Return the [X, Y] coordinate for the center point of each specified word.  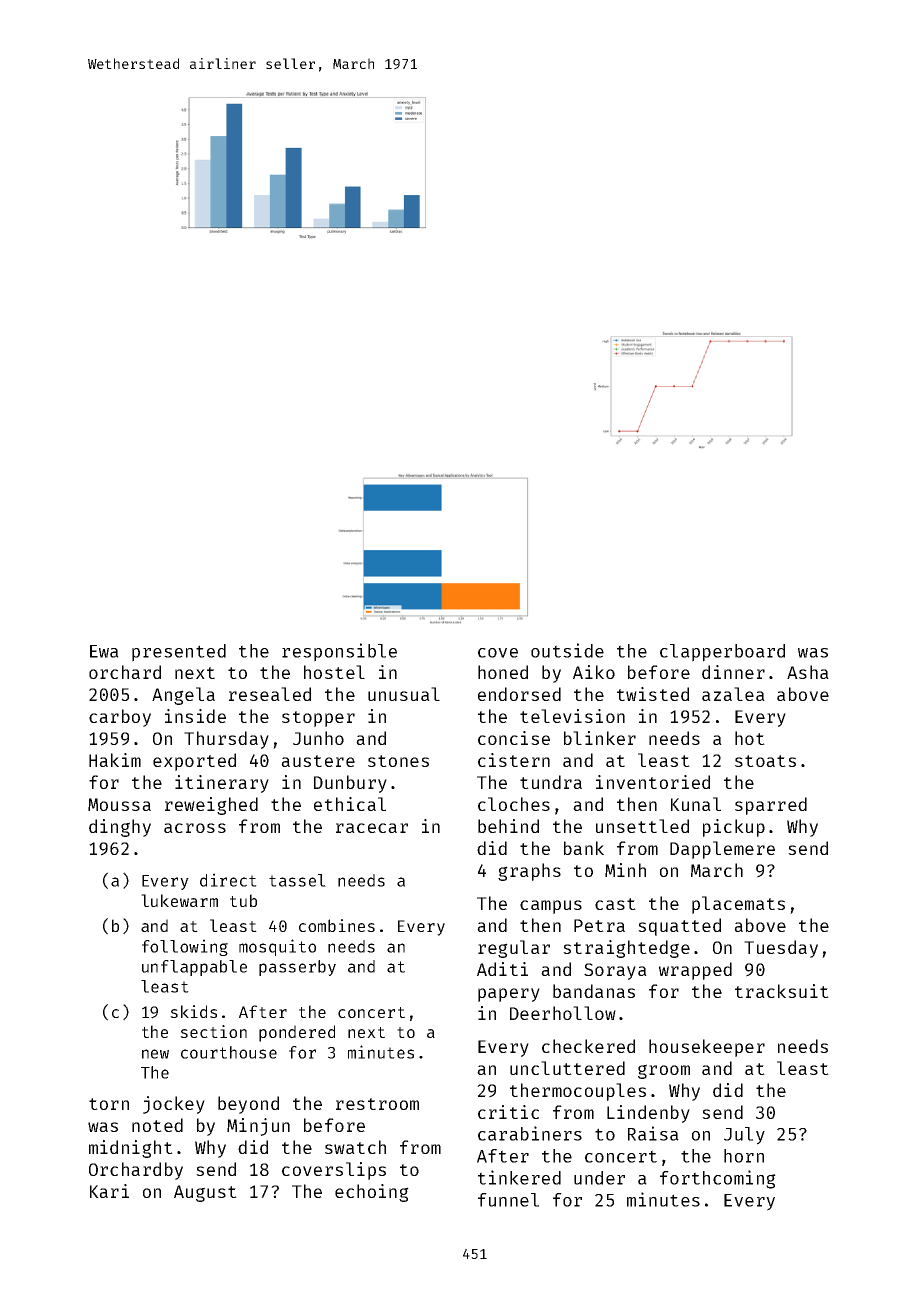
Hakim [115, 760]
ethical [350, 804]
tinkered [519, 1177]
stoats [765, 761]
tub [243, 900]
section [213, 1031]
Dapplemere [722, 850]
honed [503, 672]
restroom [377, 1104]
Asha [808, 672]
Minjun [258, 1127]
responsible [339, 652]
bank [584, 848]
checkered [588, 1046]
